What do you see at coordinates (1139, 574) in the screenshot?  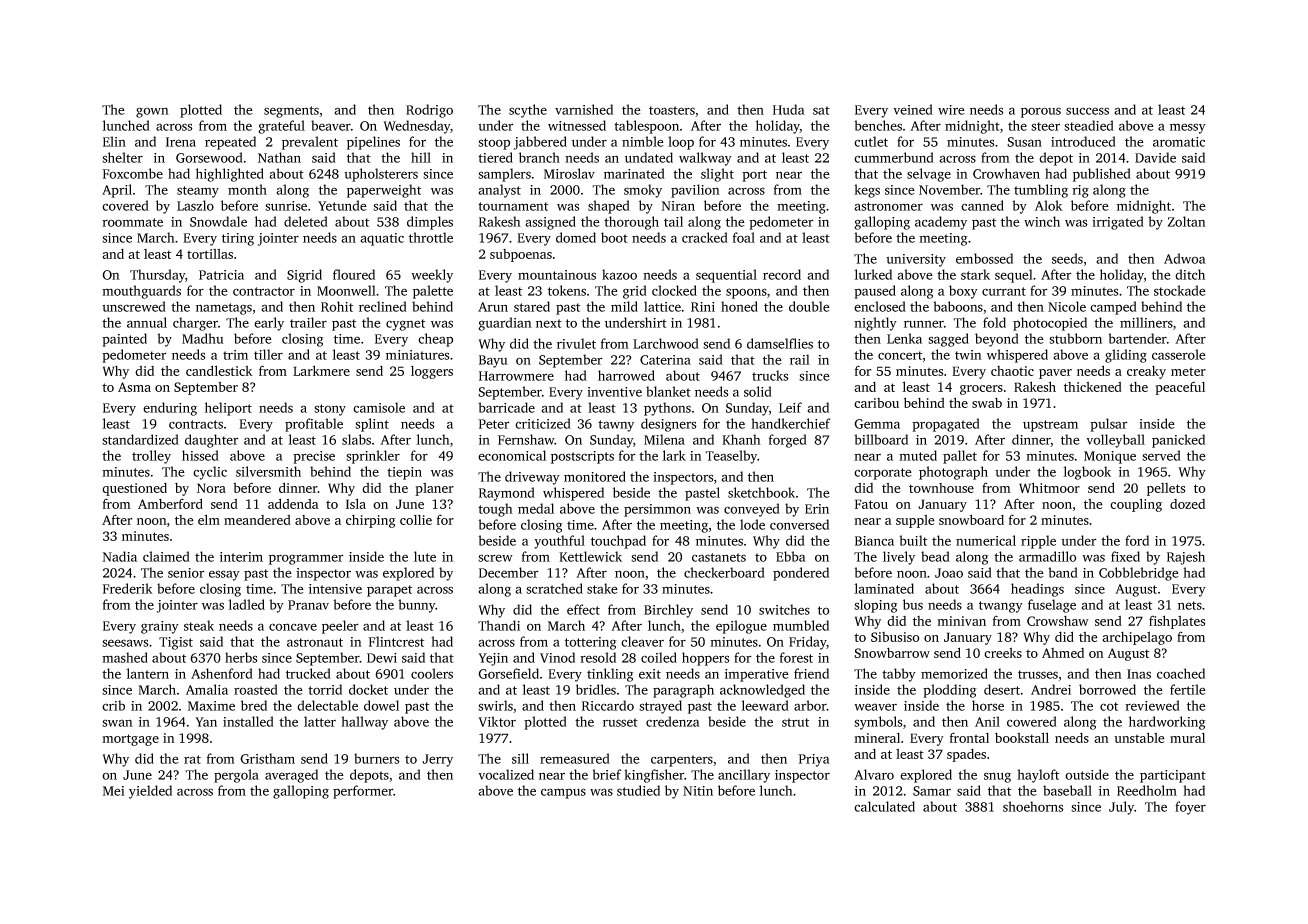 I see `Cobblebridge` at bounding box center [1139, 574].
